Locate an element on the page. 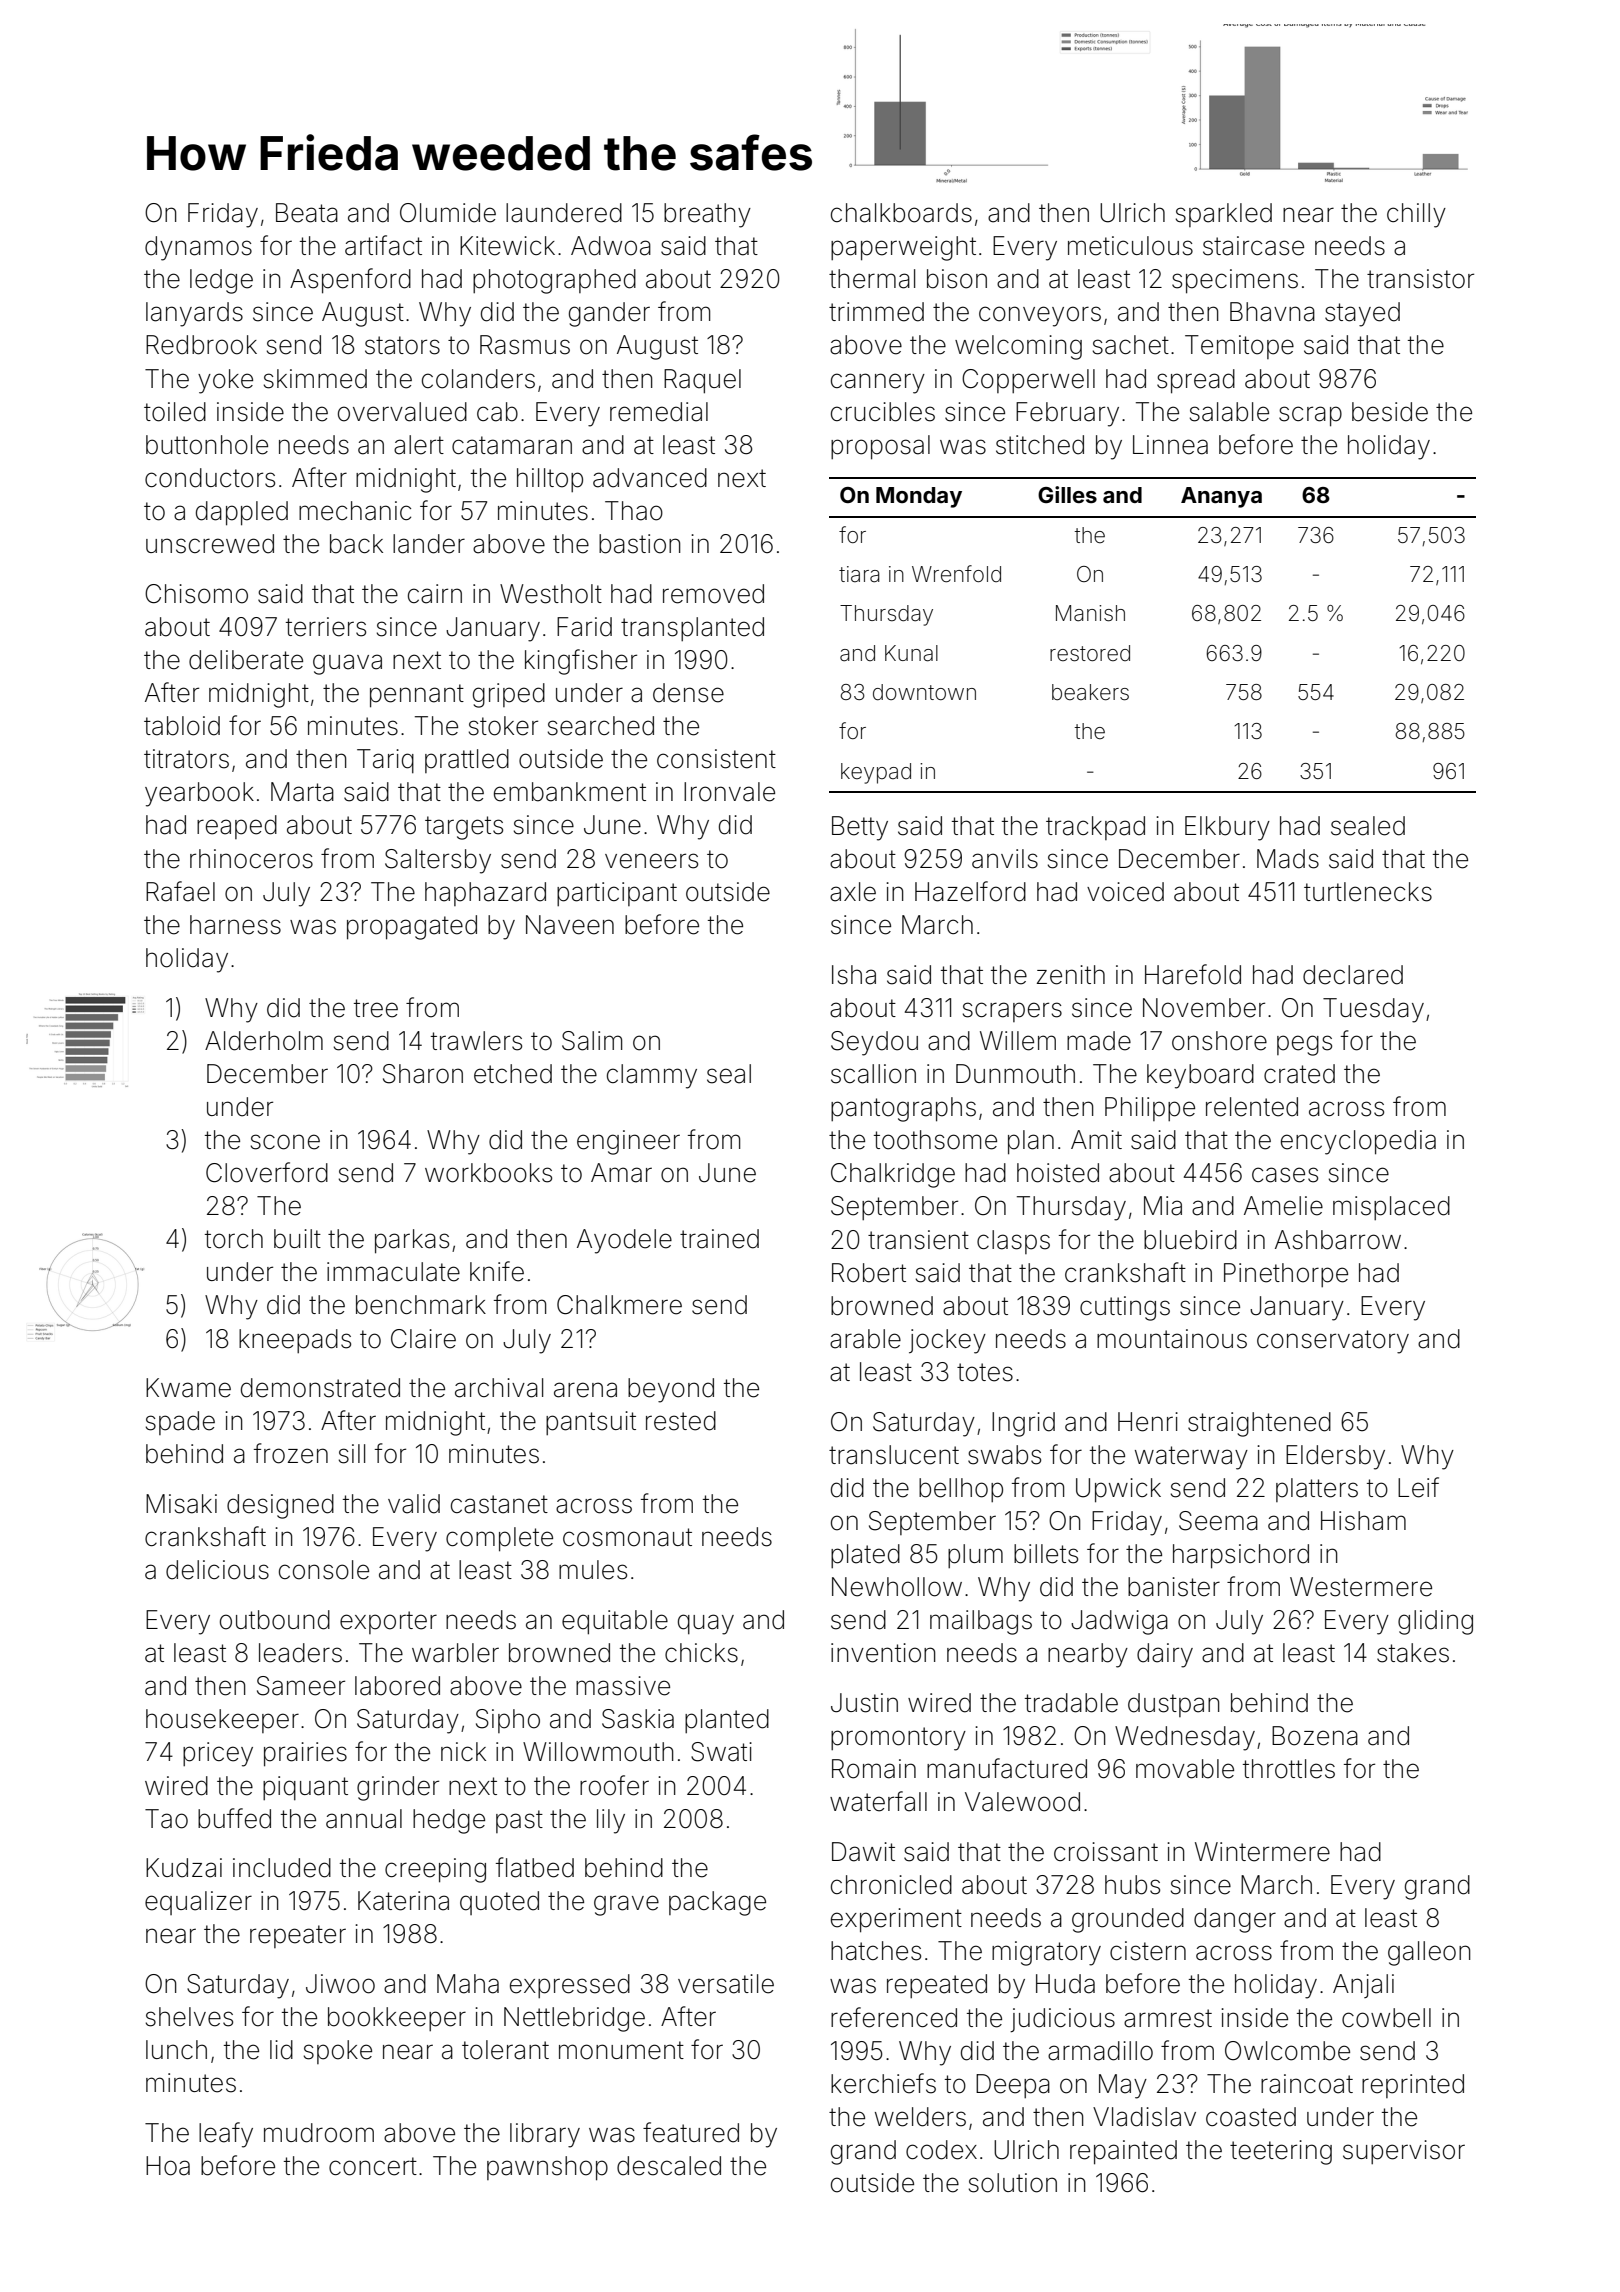 This image has height=2292, width=1620. exporter is located at coordinates (388, 1622).
